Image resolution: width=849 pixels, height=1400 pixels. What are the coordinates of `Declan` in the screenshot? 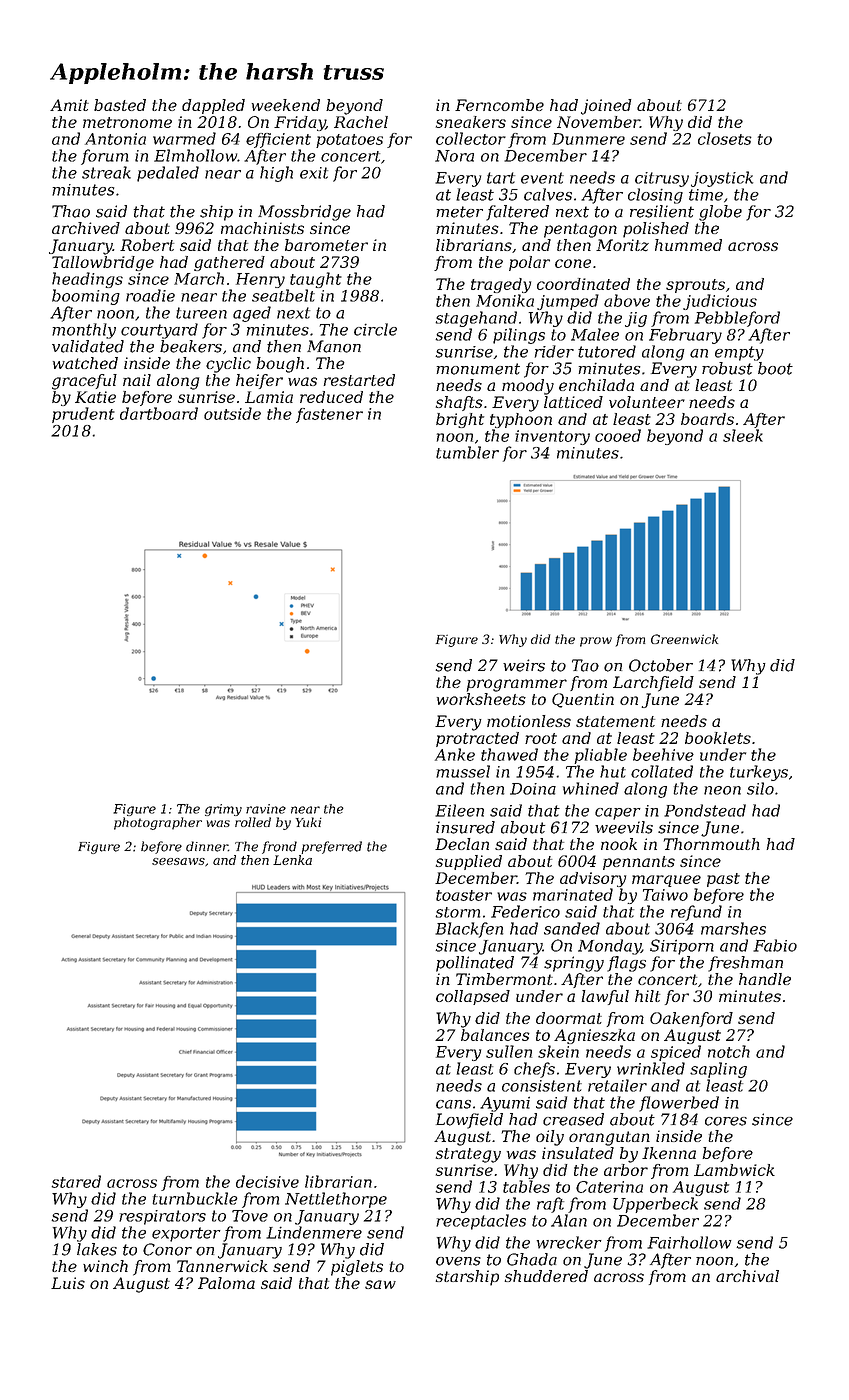 It's located at (462, 844).
